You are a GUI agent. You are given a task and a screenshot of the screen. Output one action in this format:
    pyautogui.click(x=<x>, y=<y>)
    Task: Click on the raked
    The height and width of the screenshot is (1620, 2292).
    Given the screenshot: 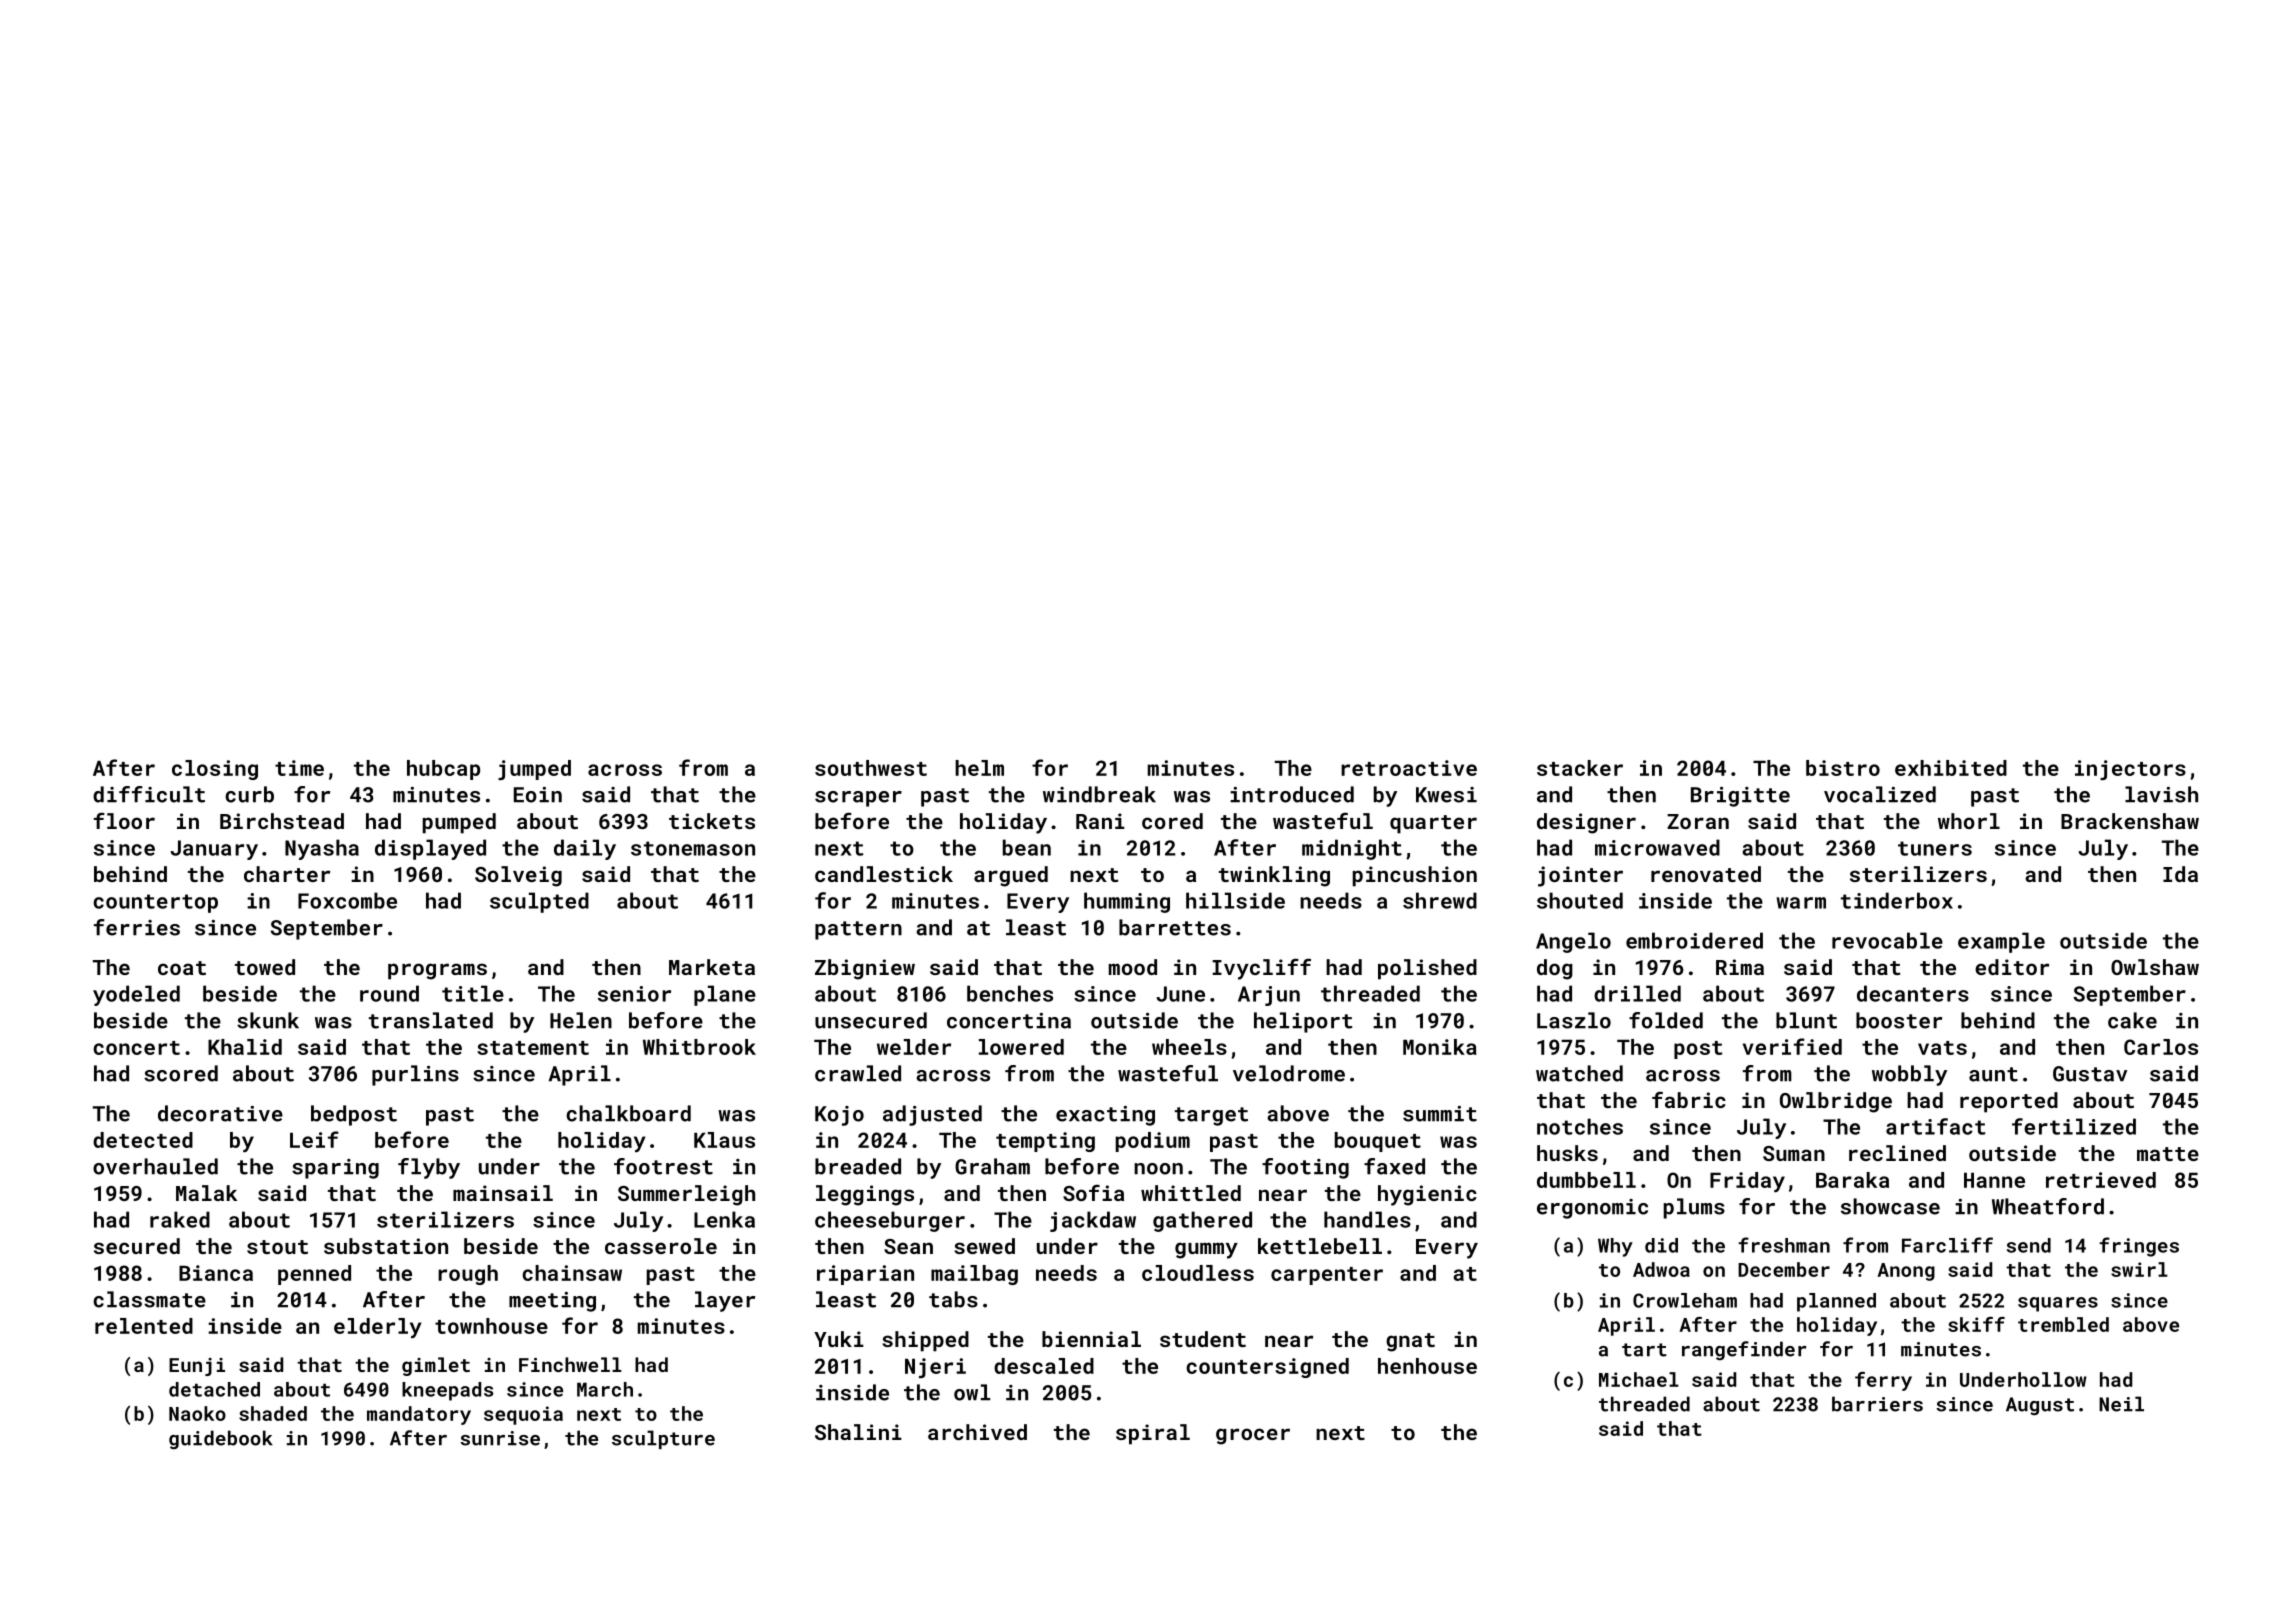 What is the action you would take?
    pyautogui.click(x=180, y=1219)
